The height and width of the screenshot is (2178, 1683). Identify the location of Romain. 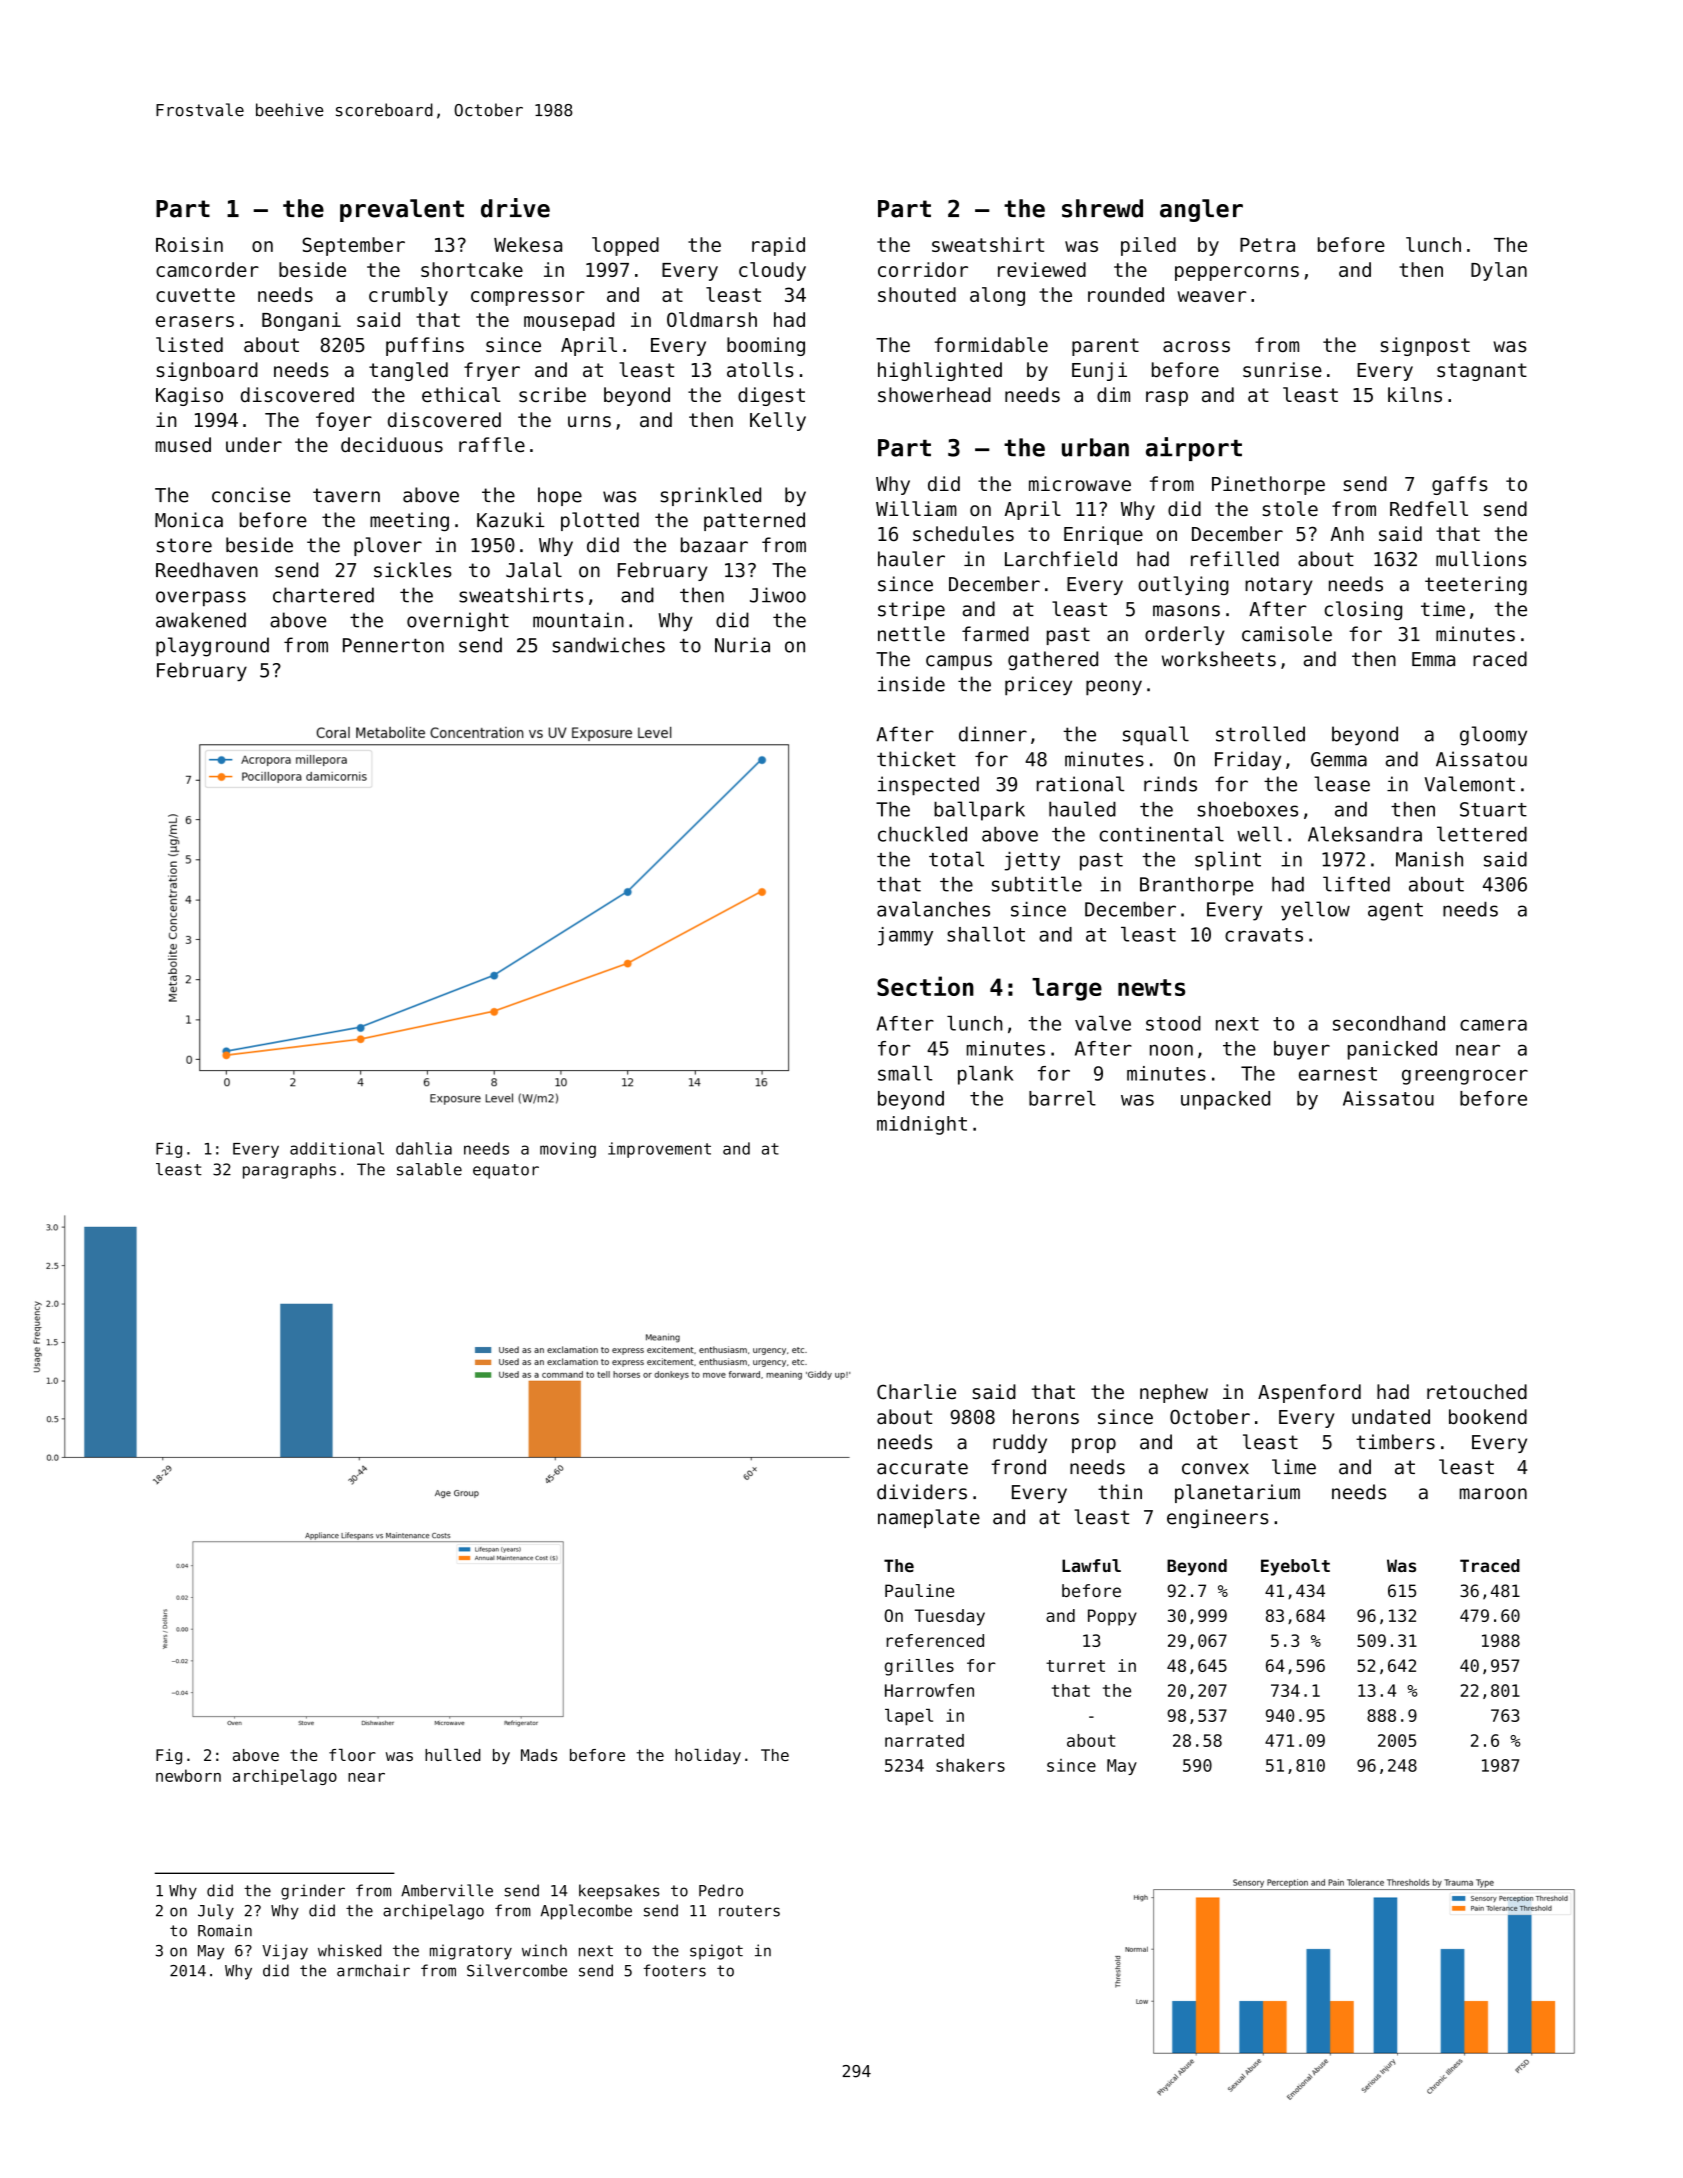
(225, 1930).
